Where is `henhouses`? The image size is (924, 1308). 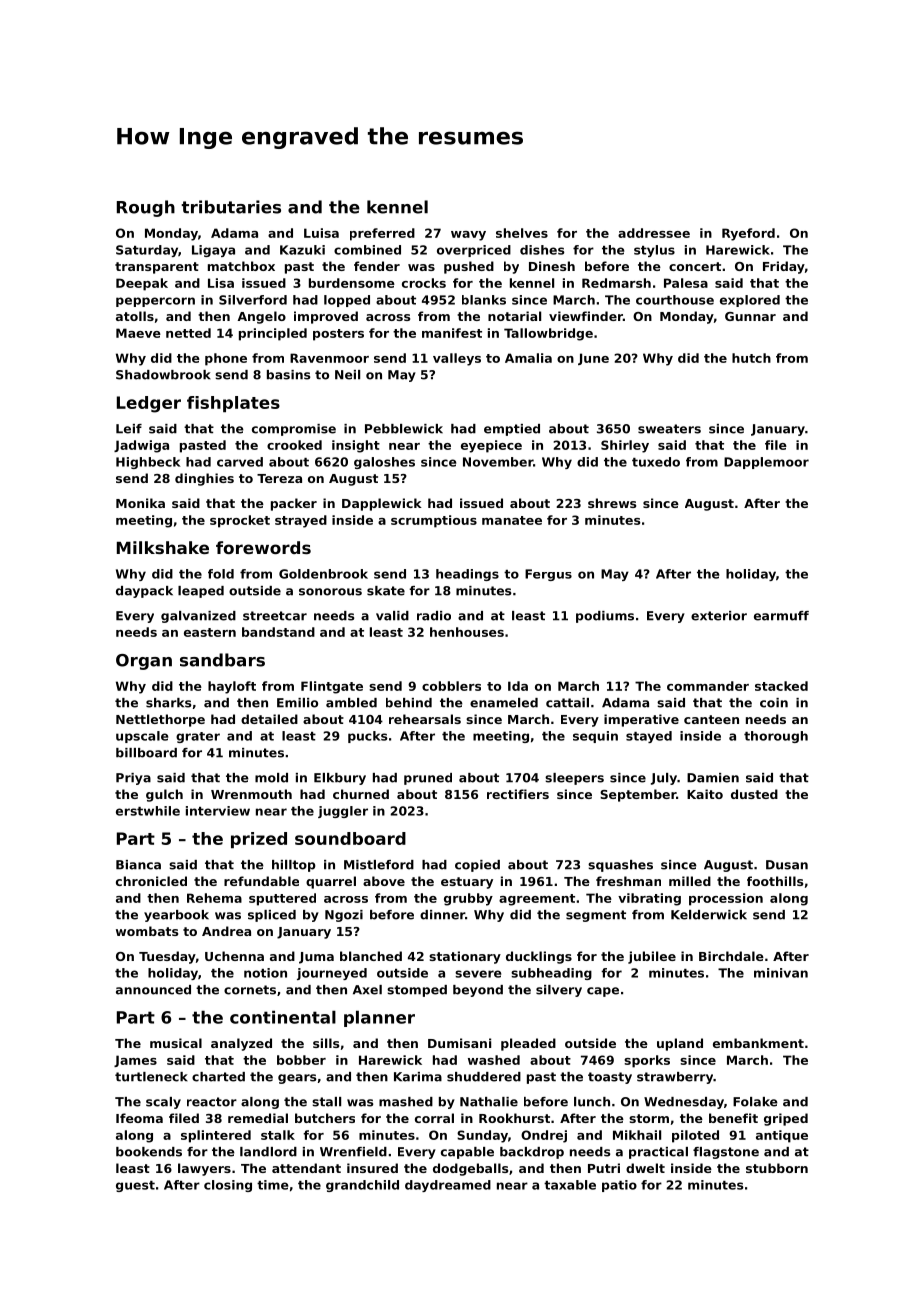 henhouses is located at coordinates (467, 632).
